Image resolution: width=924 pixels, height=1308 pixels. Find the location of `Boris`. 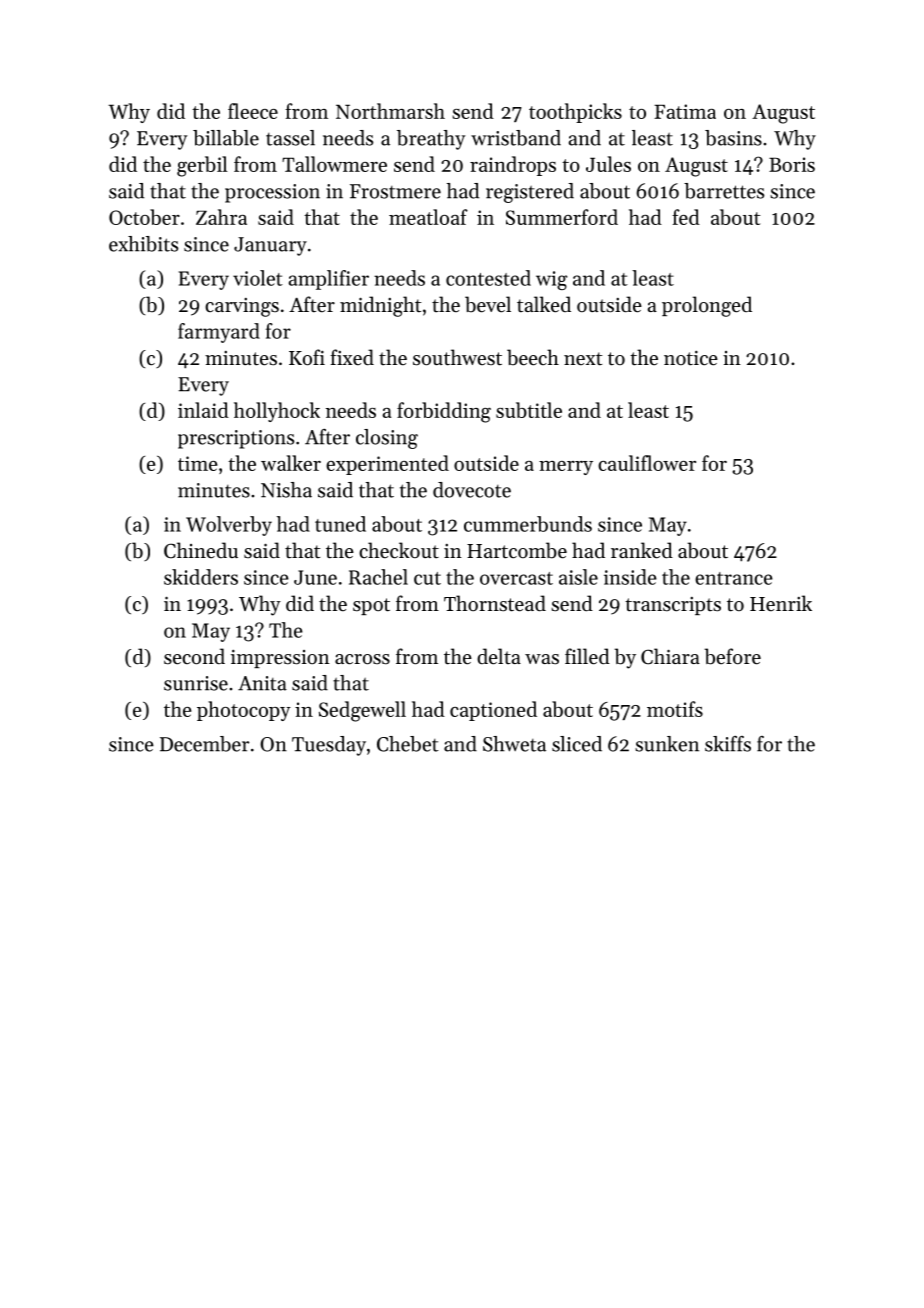

Boris is located at coordinates (792, 164).
